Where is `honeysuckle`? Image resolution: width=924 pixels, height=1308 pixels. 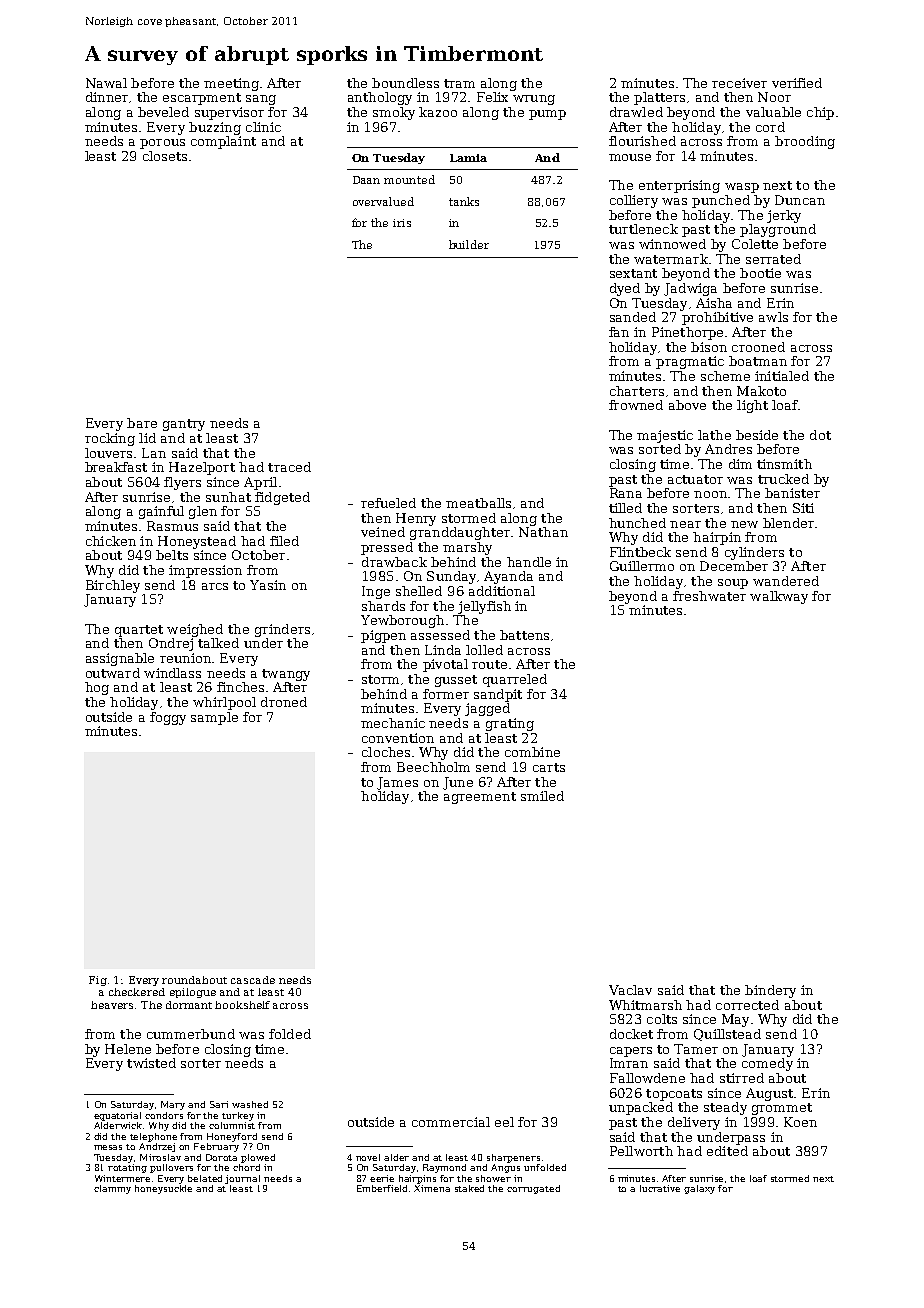
honeysuckle is located at coordinates (163, 1189).
